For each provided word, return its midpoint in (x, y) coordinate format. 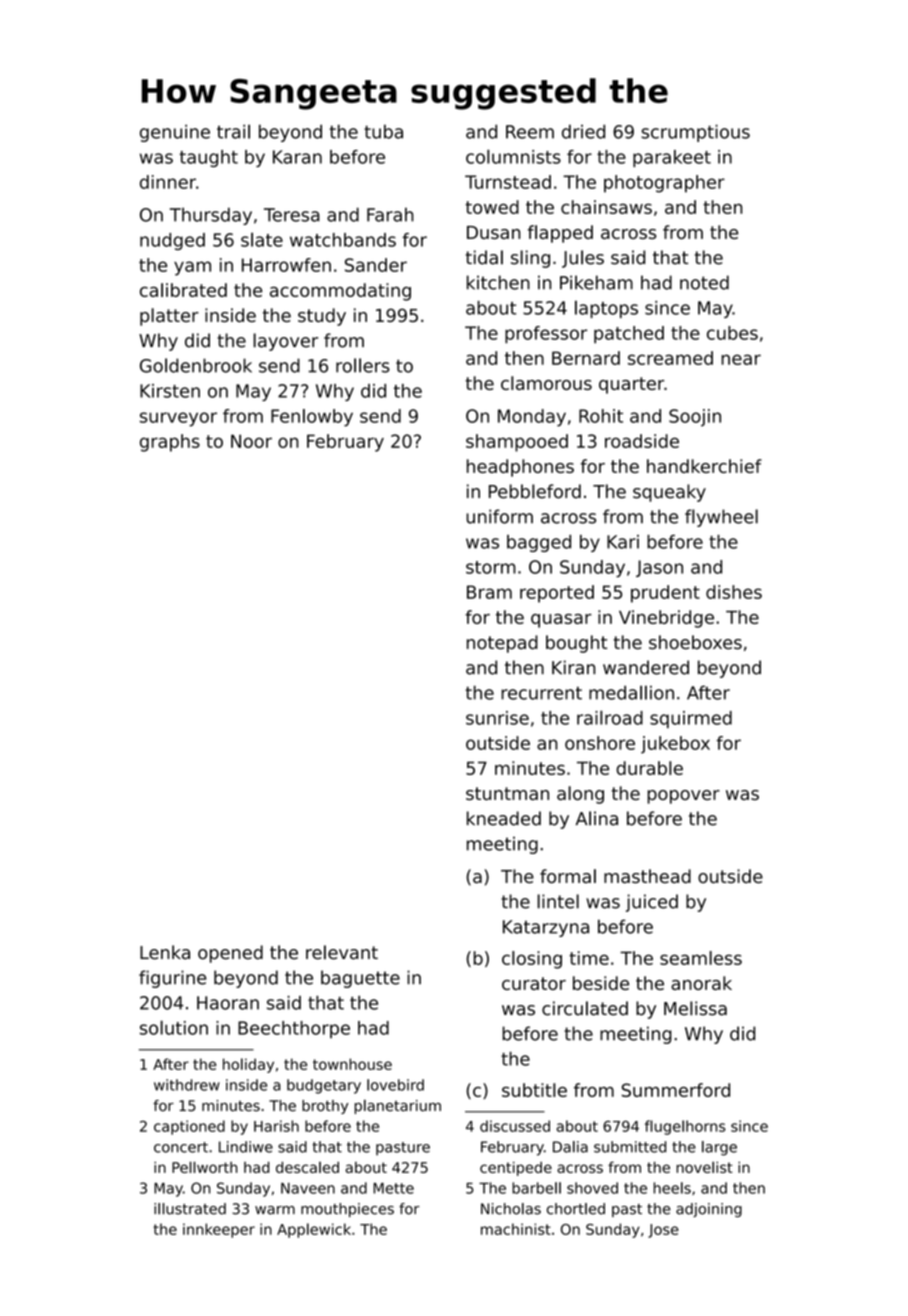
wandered (646, 667)
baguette (360, 979)
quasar (561, 621)
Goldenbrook (196, 365)
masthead (647, 876)
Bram (489, 592)
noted (704, 282)
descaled (307, 1167)
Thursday (211, 216)
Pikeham (596, 282)
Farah (390, 215)
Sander (376, 265)
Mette (393, 1188)
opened (230, 954)
